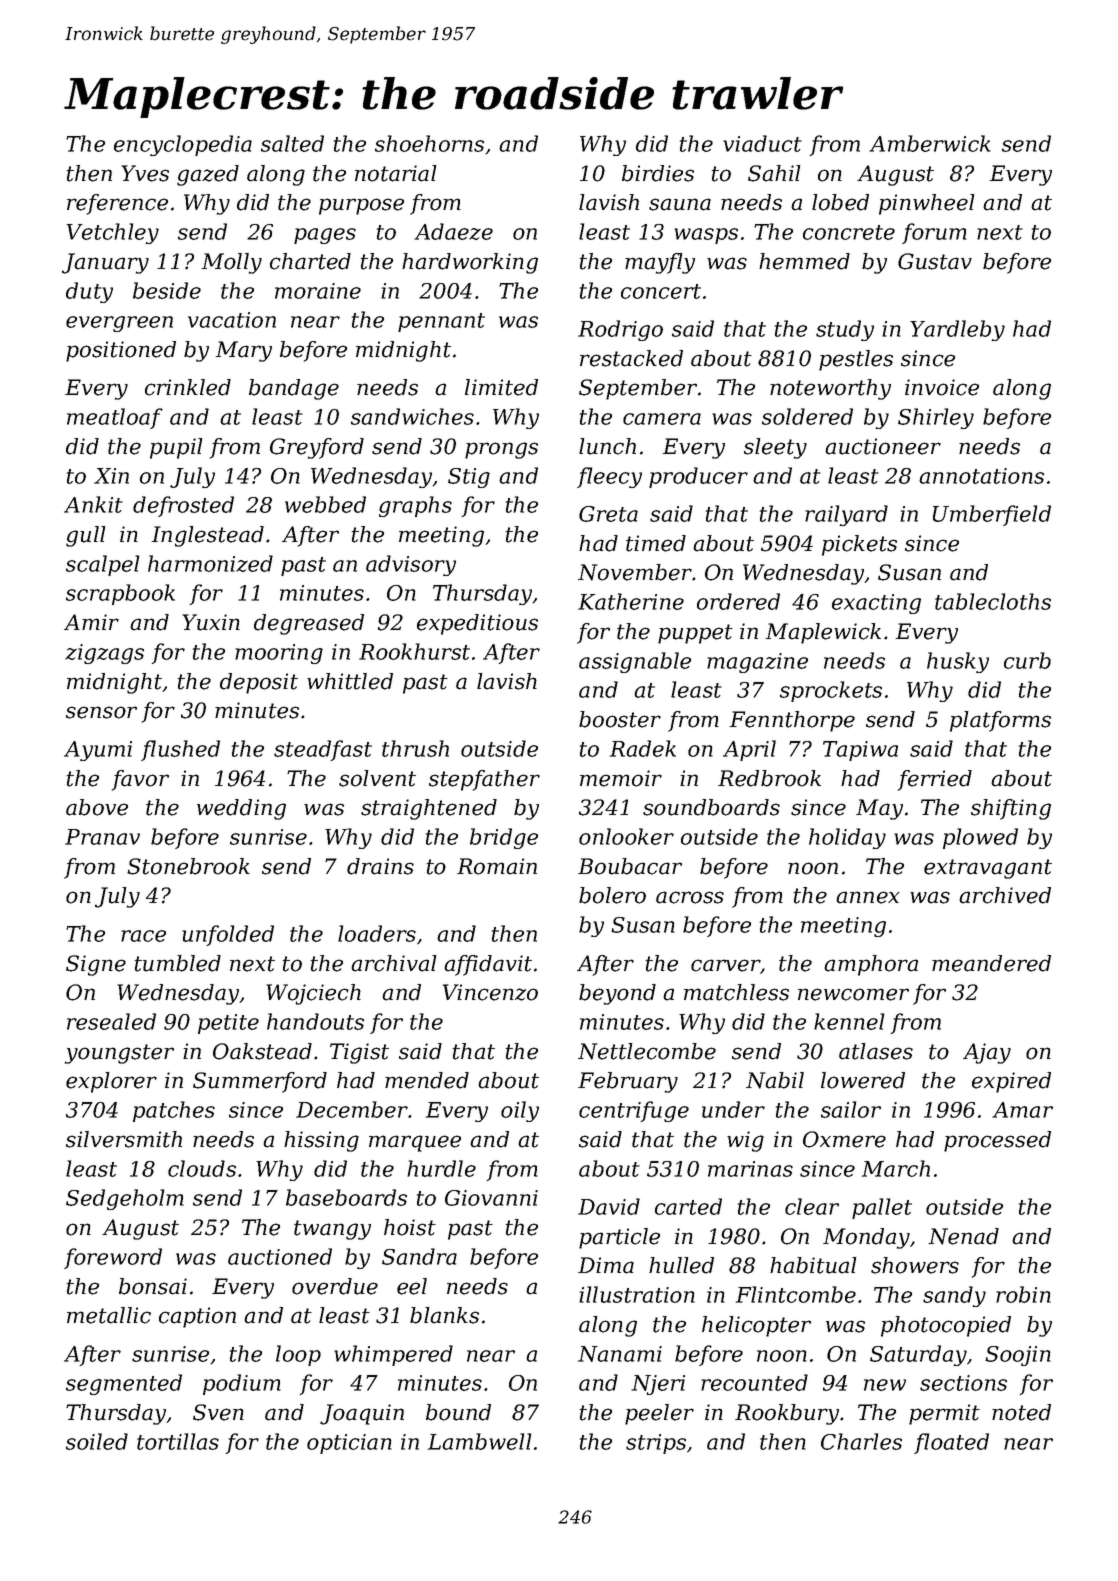 This image has height=1581, width=1118. Describe the element at coordinates (762, 143) in the image. I see `viaduct` at that location.
